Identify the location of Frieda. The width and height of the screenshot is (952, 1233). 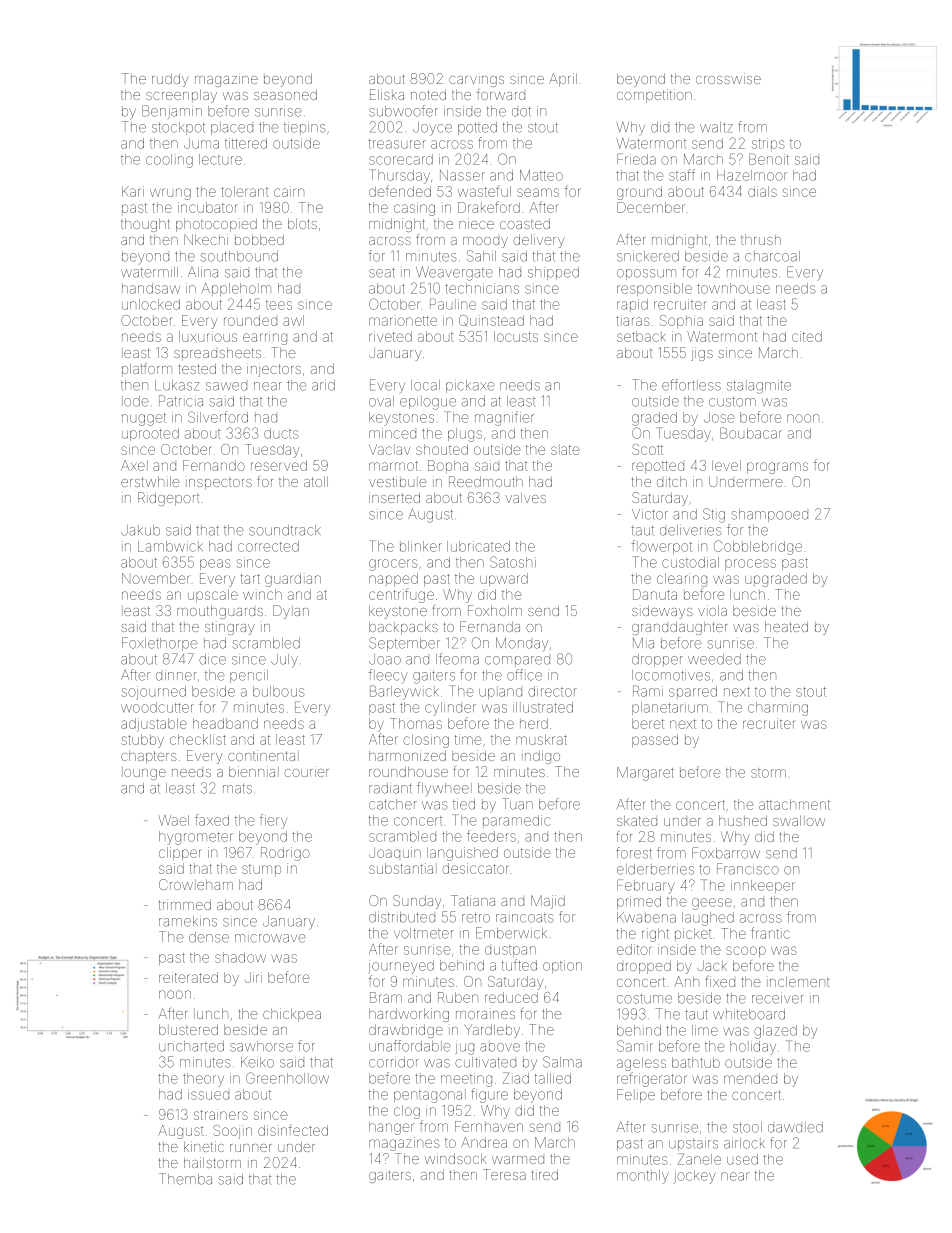
(636, 159).
